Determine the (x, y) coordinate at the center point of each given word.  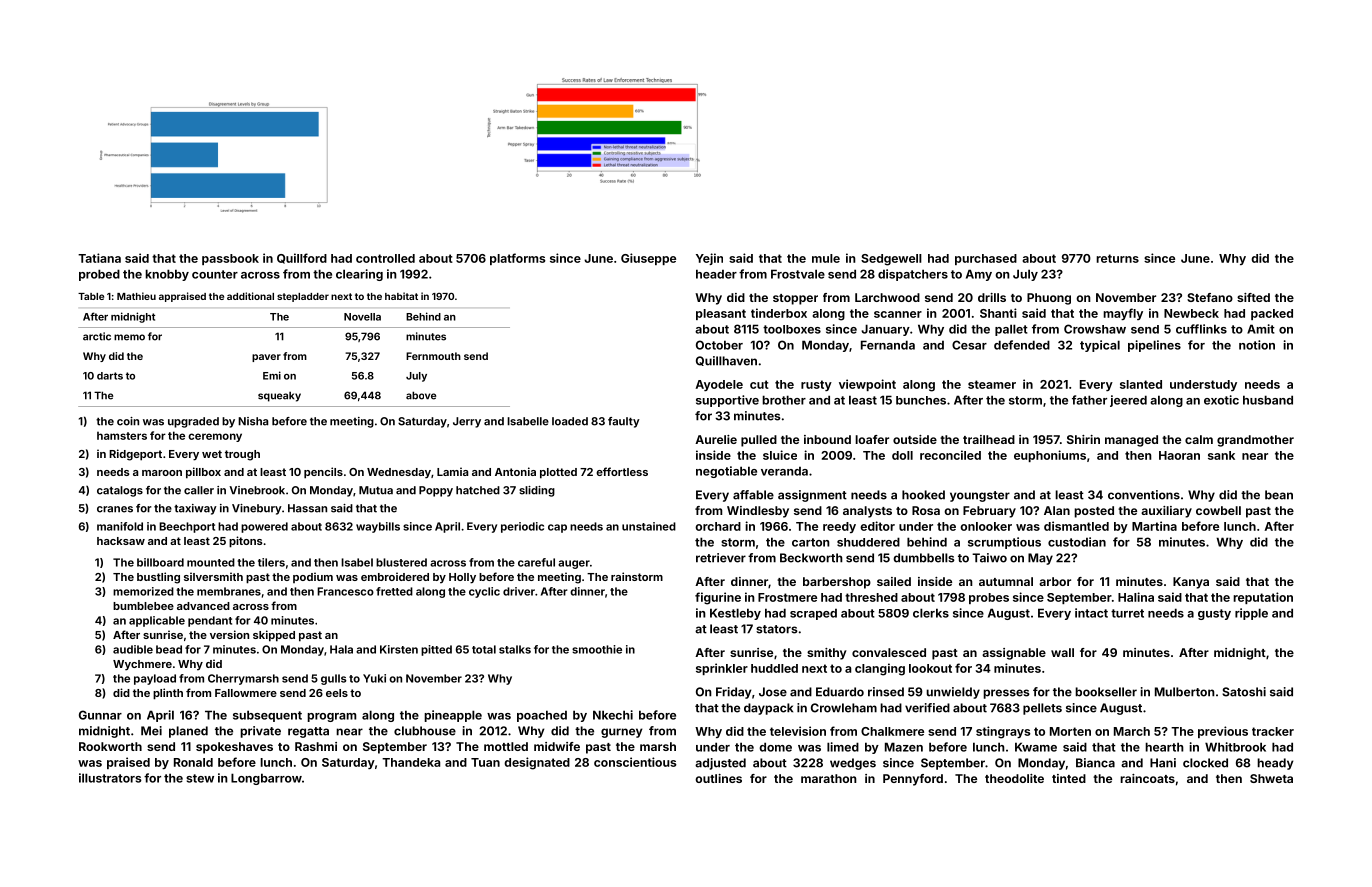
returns (1117, 258)
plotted (558, 473)
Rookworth (110, 746)
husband (1268, 400)
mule (826, 258)
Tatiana (99, 258)
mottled (506, 746)
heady (1275, 764)
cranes (115, 509)
